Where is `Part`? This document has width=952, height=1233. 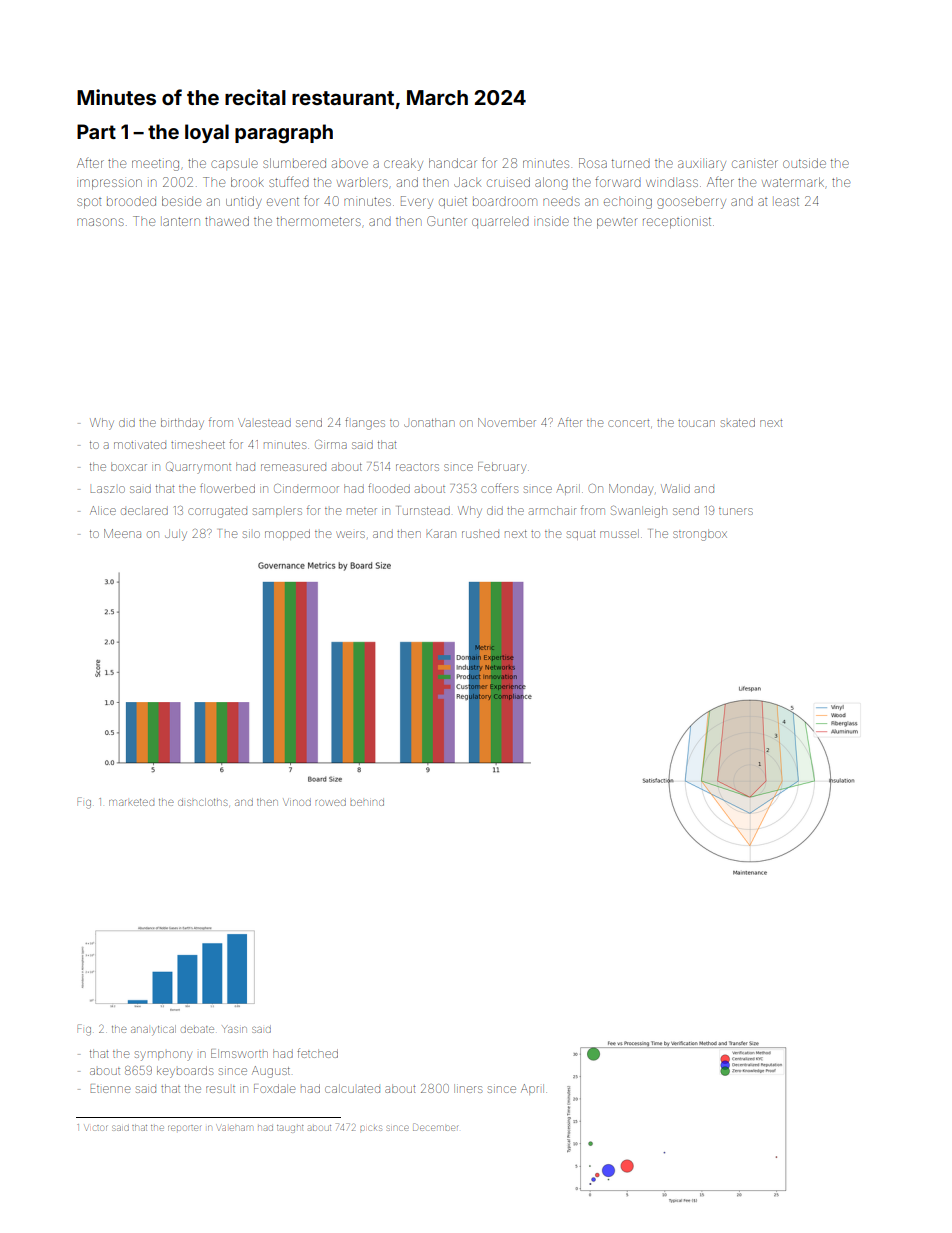
Part is located at coordinates (96, 131).
